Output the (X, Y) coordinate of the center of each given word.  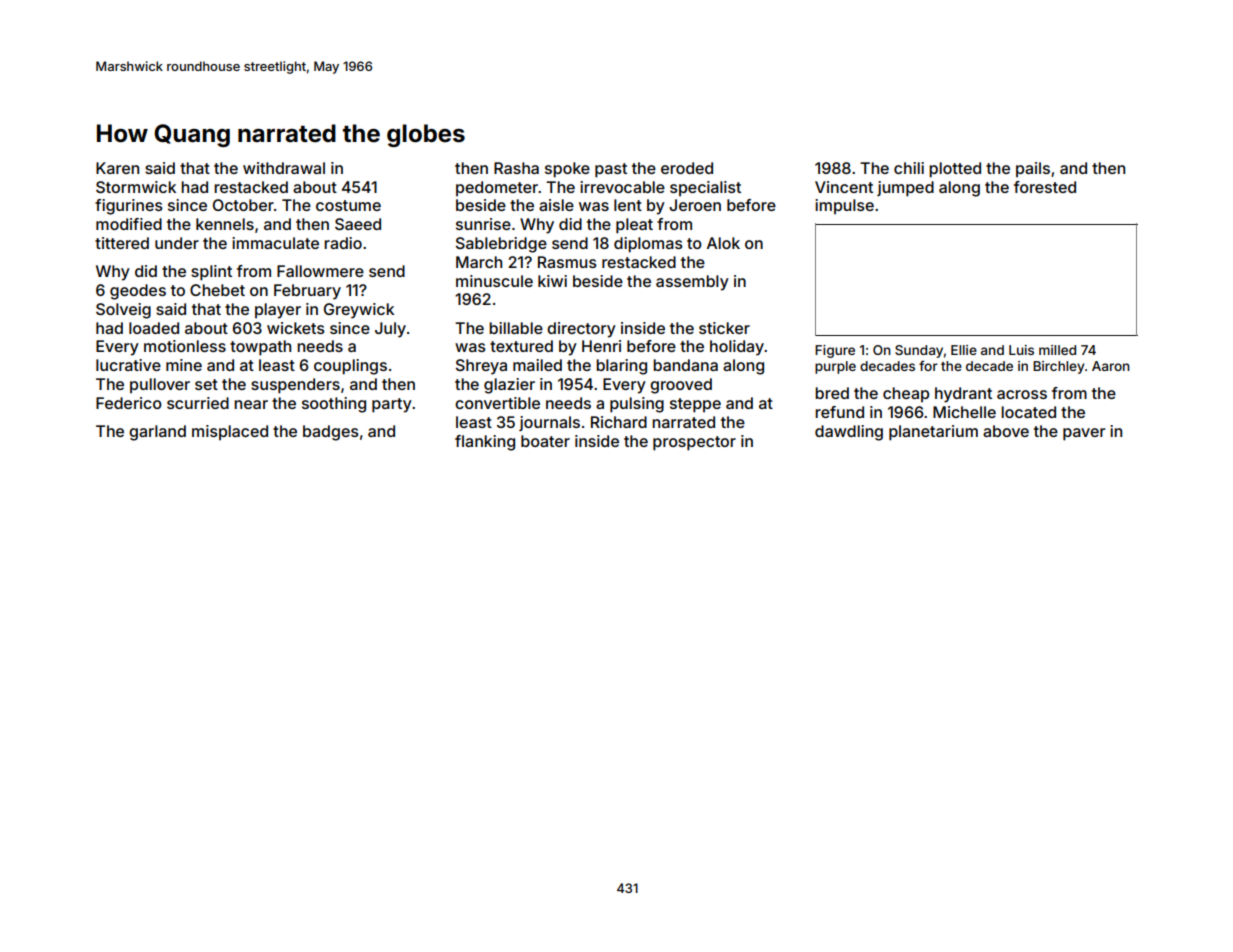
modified (129, 224)
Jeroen (695, 205)
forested (1045, 187)
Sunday (919, 351)
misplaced (230, 432)
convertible (497, 403)
